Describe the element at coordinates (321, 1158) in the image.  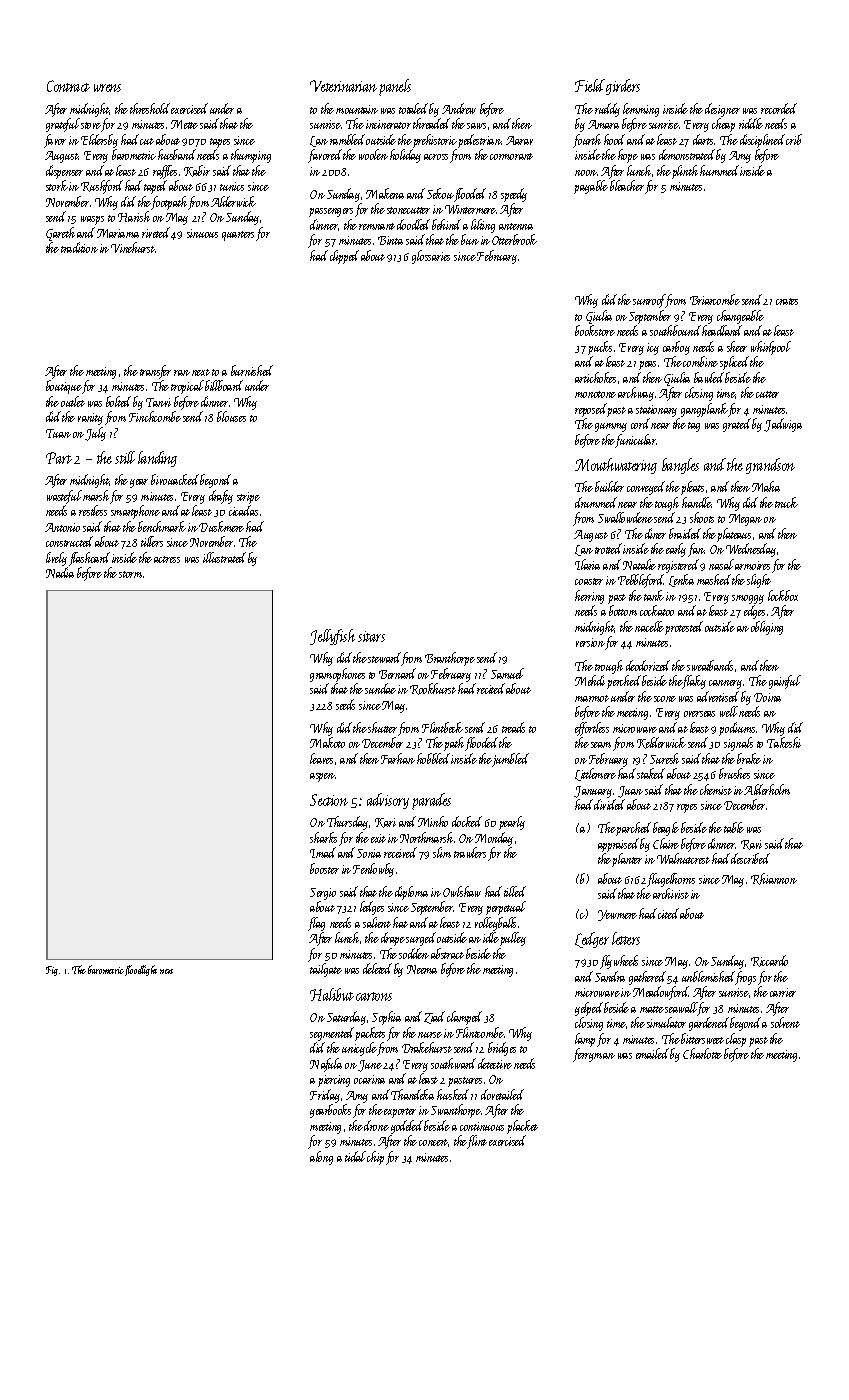
I see `along` at that location.
